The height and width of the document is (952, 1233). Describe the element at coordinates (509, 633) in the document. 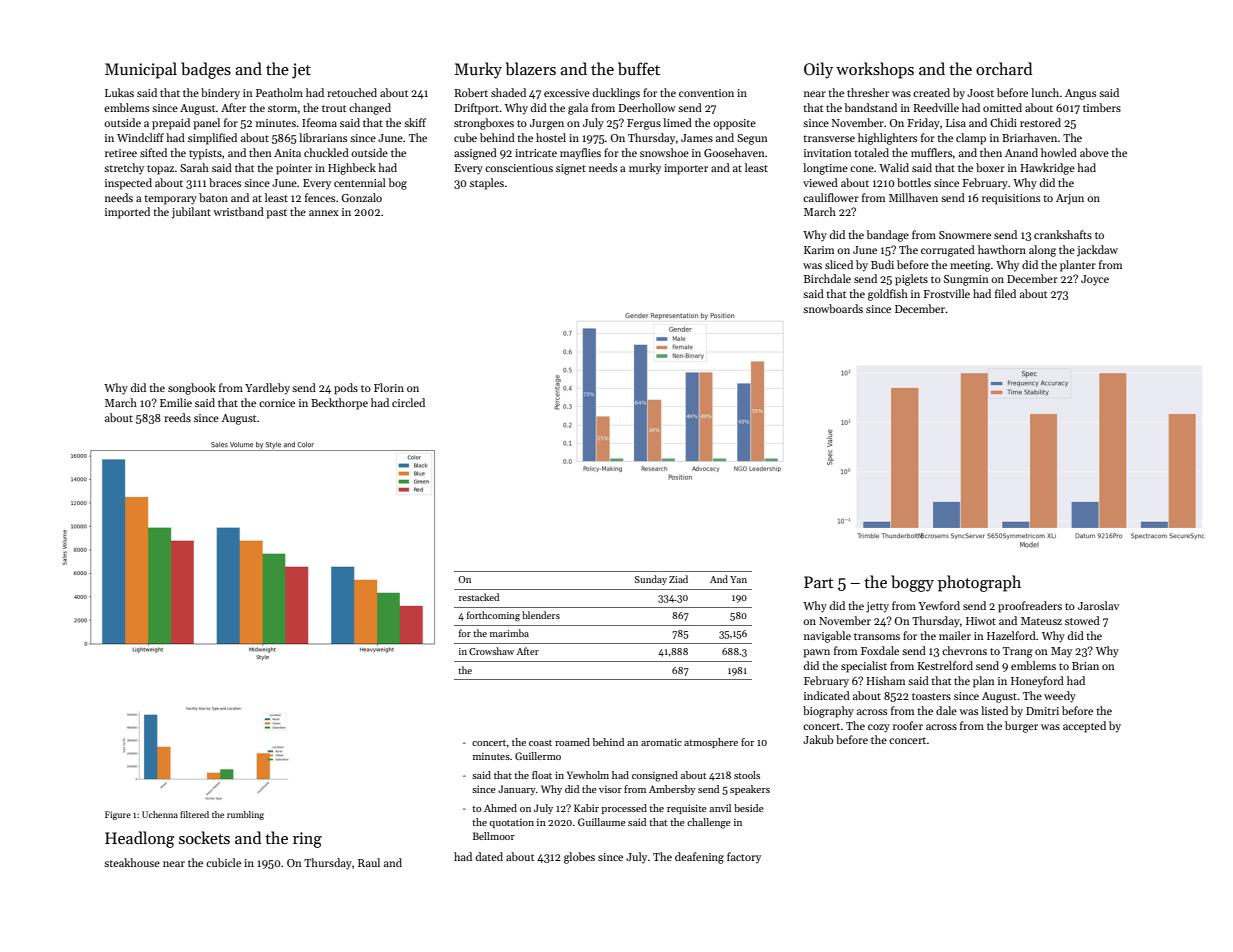

I see `marimba` at that location.
